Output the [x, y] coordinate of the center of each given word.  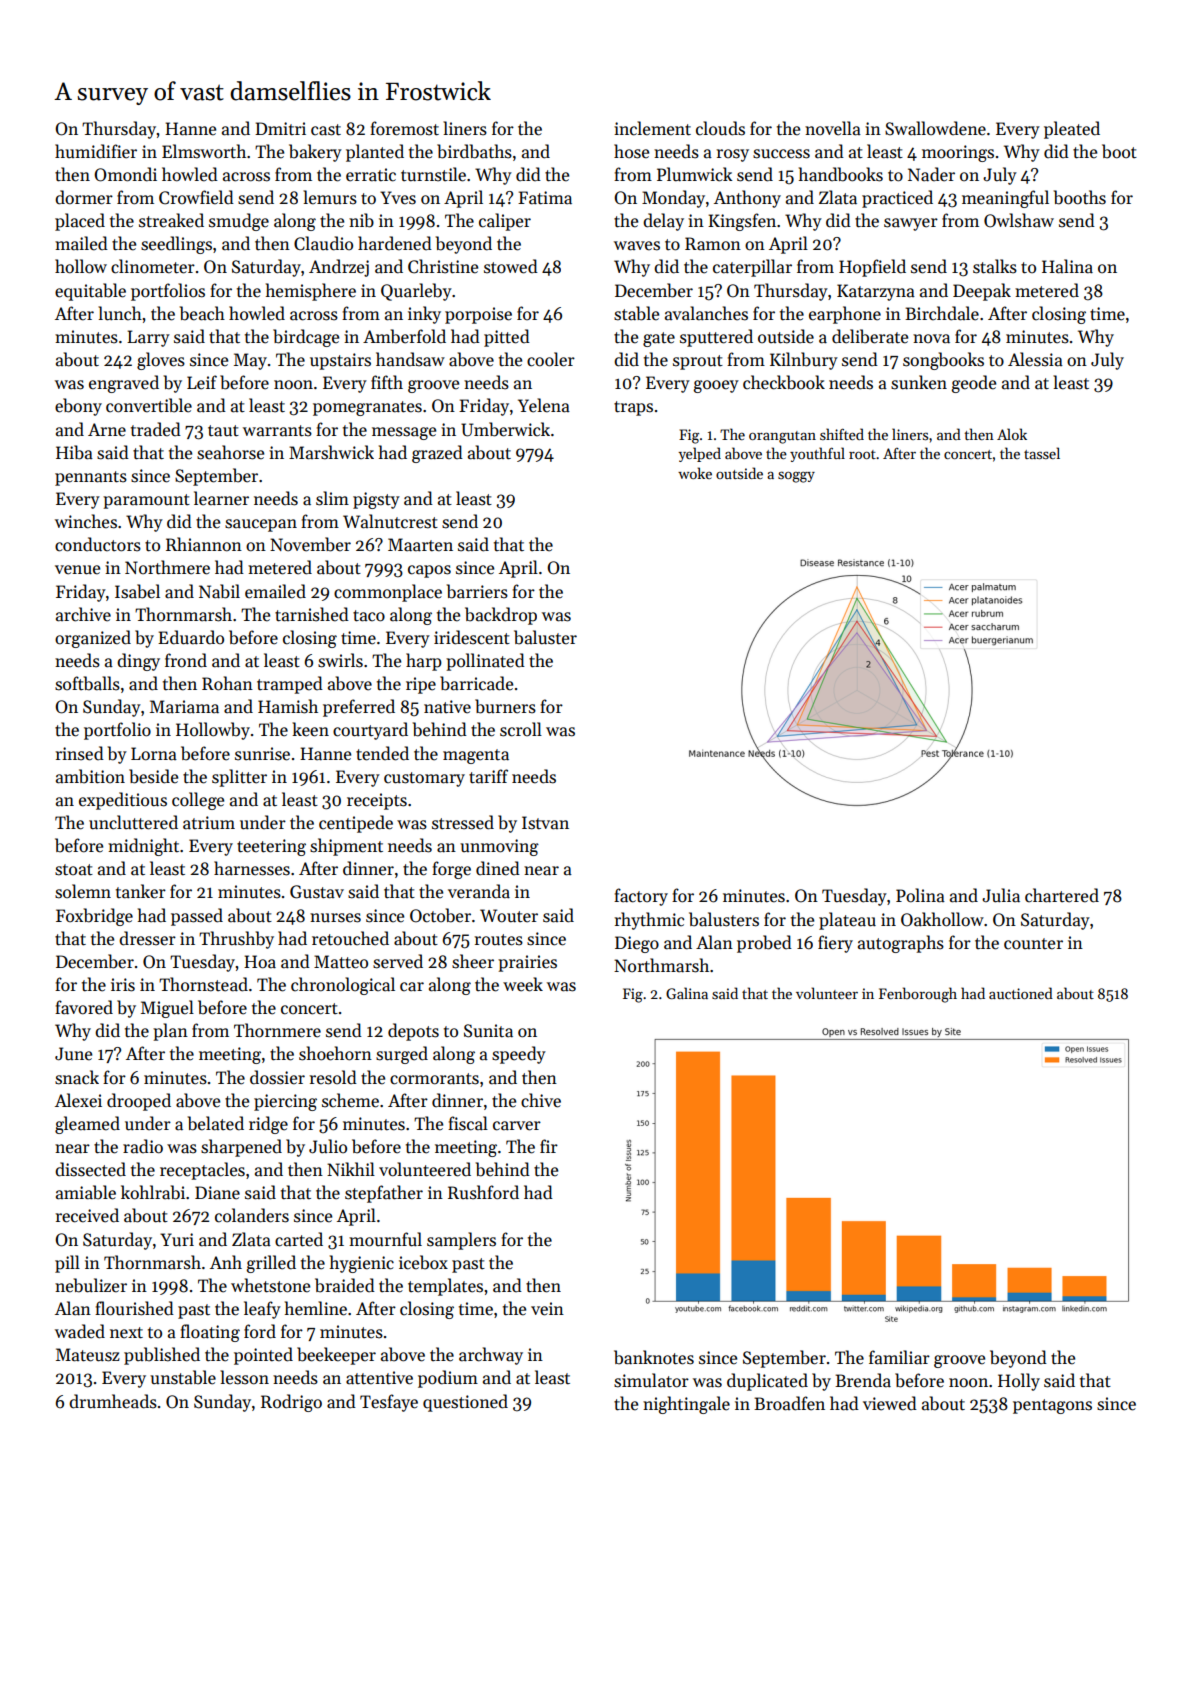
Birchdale [942, 313]
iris [123, 985]
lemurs [330, 197]
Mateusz [88, 1355]
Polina [920, 895]
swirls [340, 660]
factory [641, 897]
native [447, 707]
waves [637, 246]
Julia [1001, 895]
